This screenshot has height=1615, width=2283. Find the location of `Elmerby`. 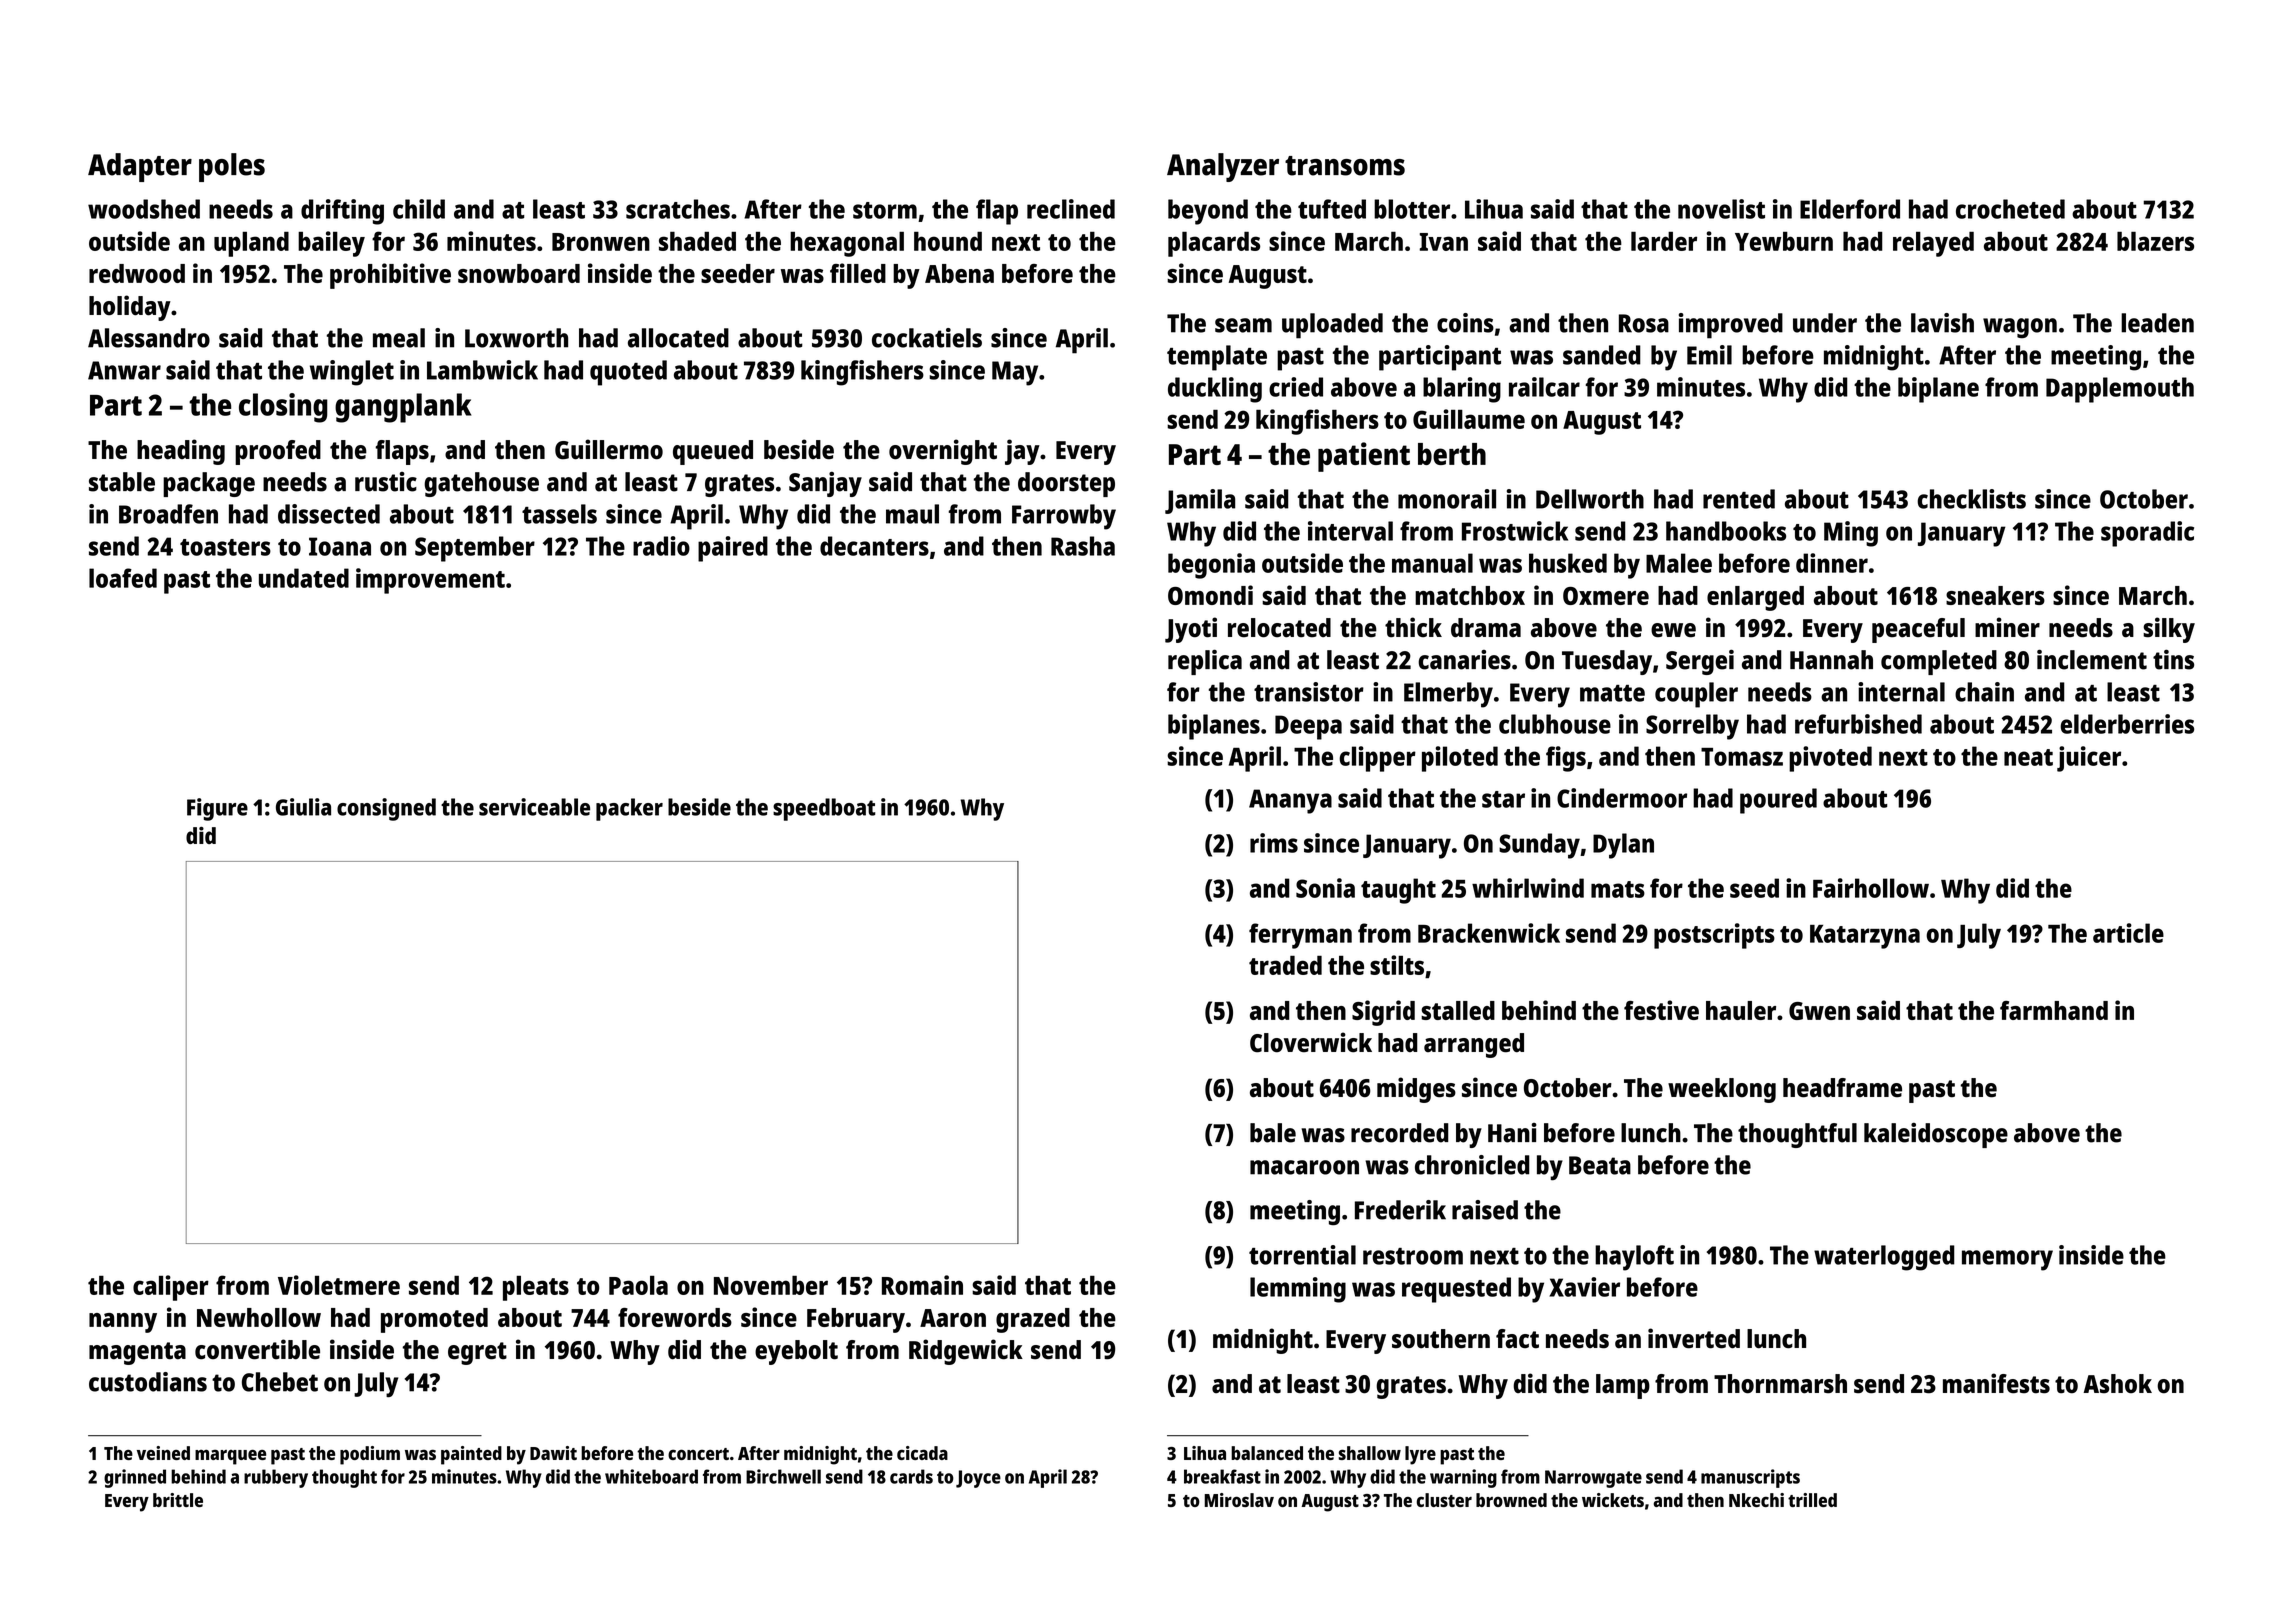

Elmerby is located at coordinates (1448, 695).
